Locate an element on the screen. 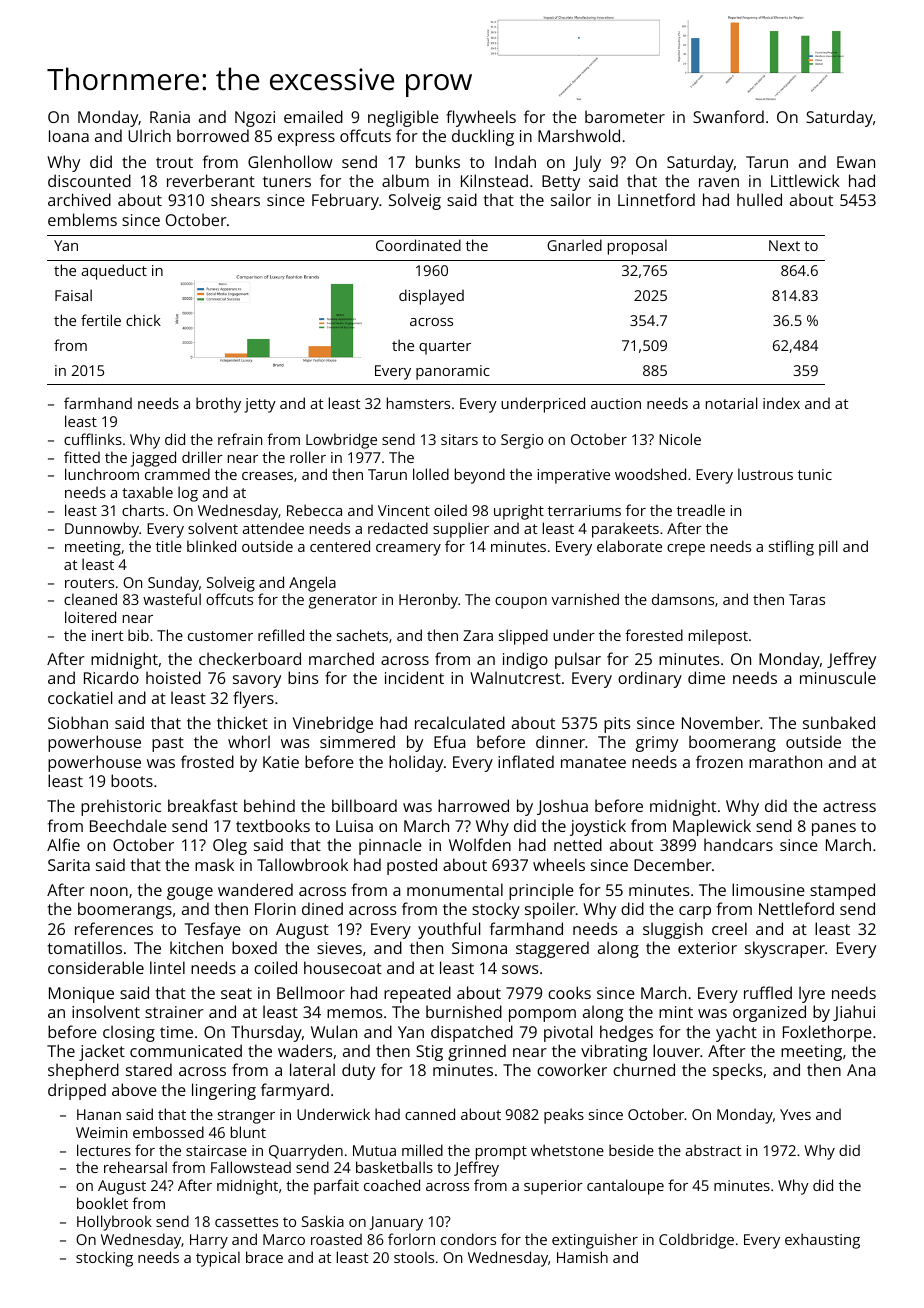 This screenshot has width=924, height=1308. Sarita is located at coordinates (69, 865).
